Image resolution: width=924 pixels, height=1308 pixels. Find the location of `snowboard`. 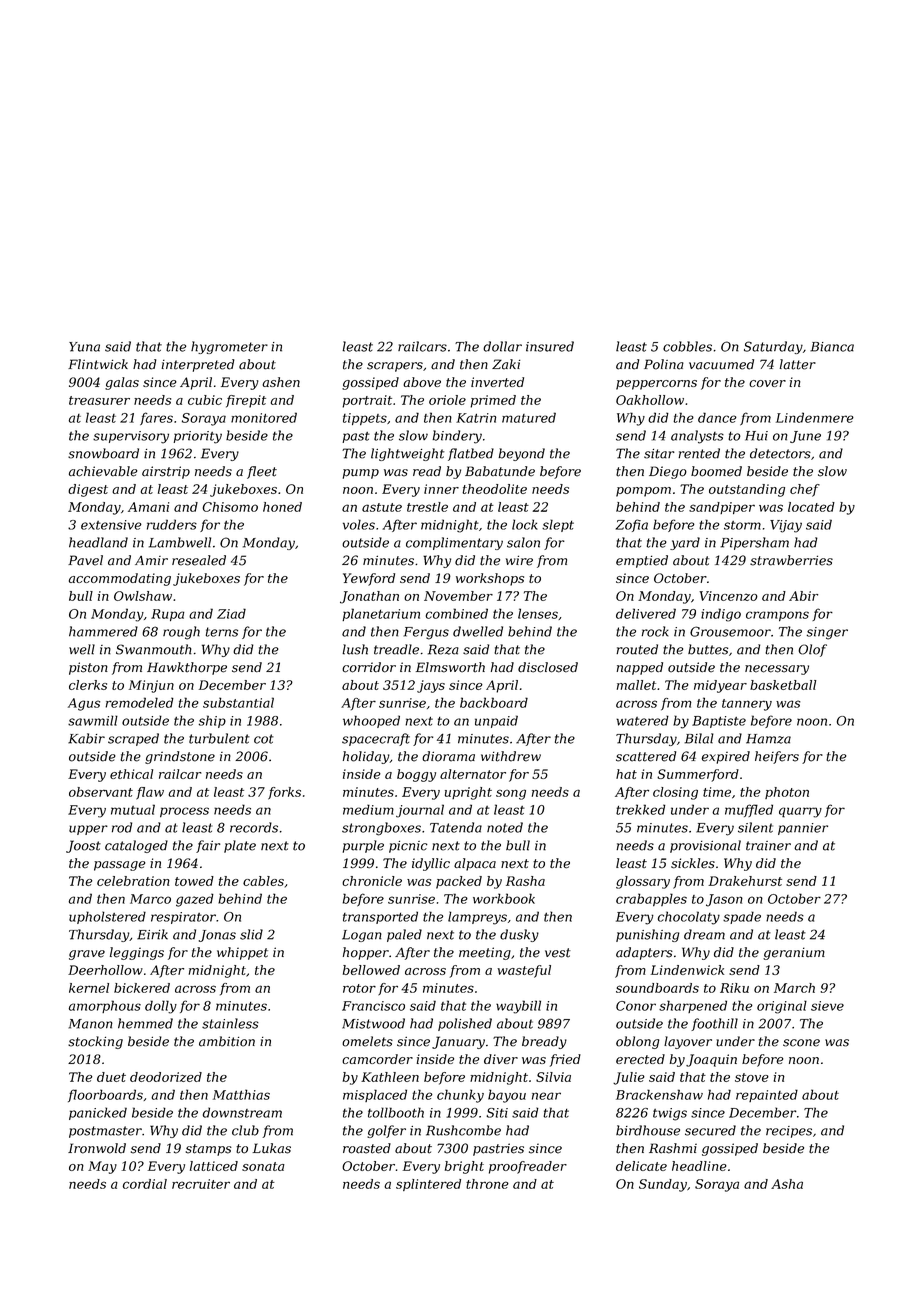

snowboard is located at coordinates (103, 453).
